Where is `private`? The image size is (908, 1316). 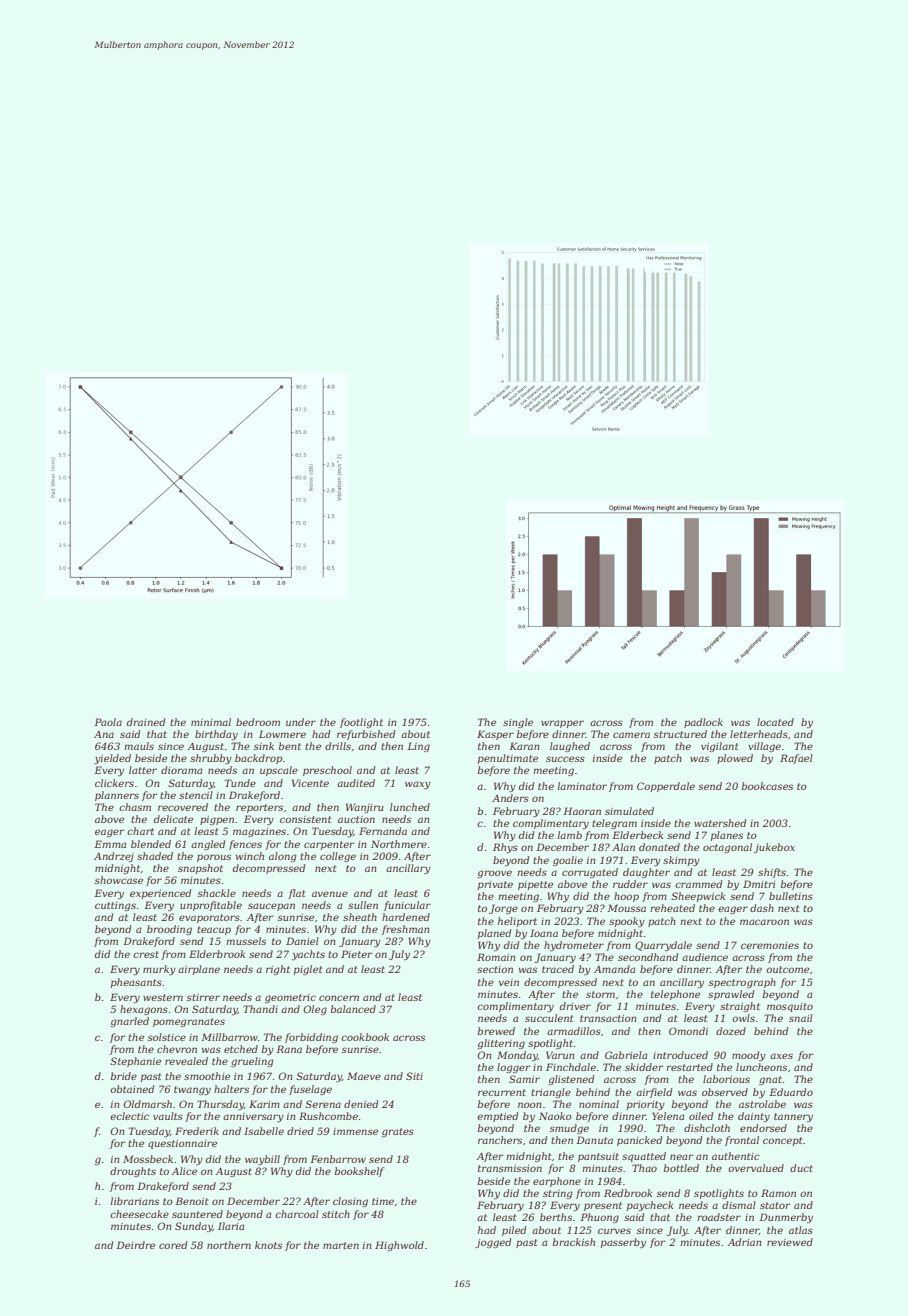 private is located at coordinates (495, 885).
